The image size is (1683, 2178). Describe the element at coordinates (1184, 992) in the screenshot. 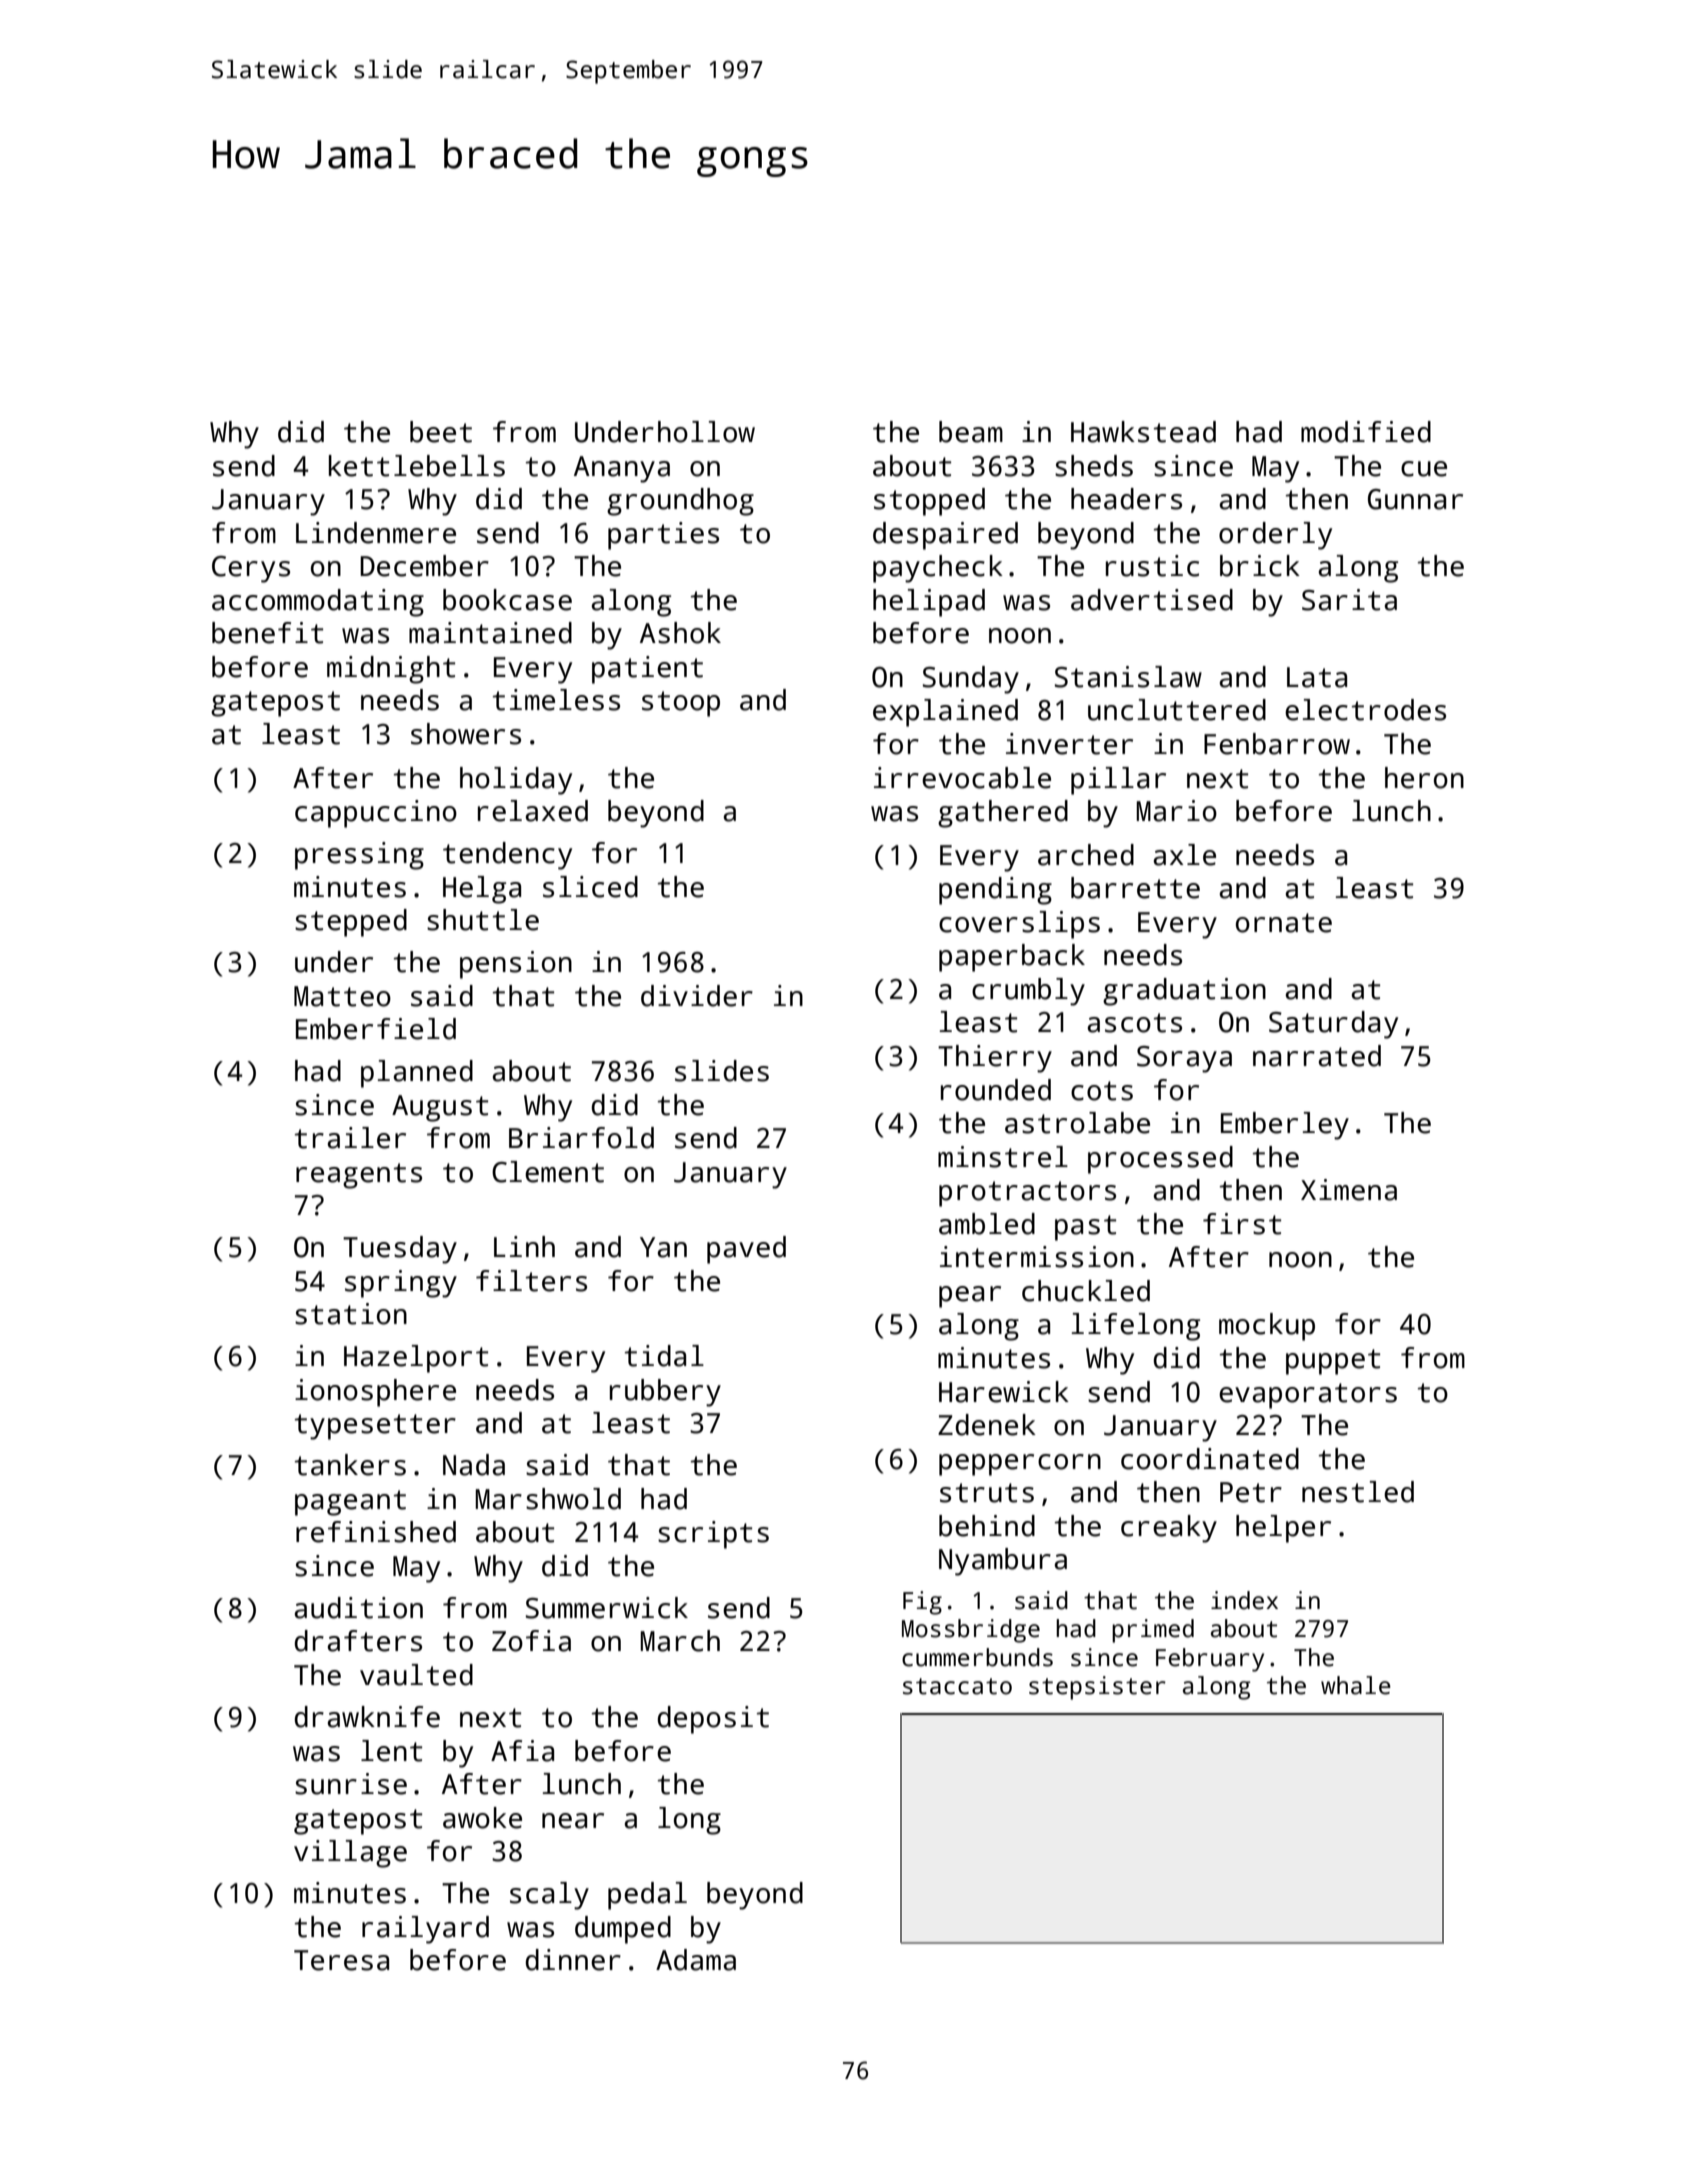

I see `graduation` at that location.
